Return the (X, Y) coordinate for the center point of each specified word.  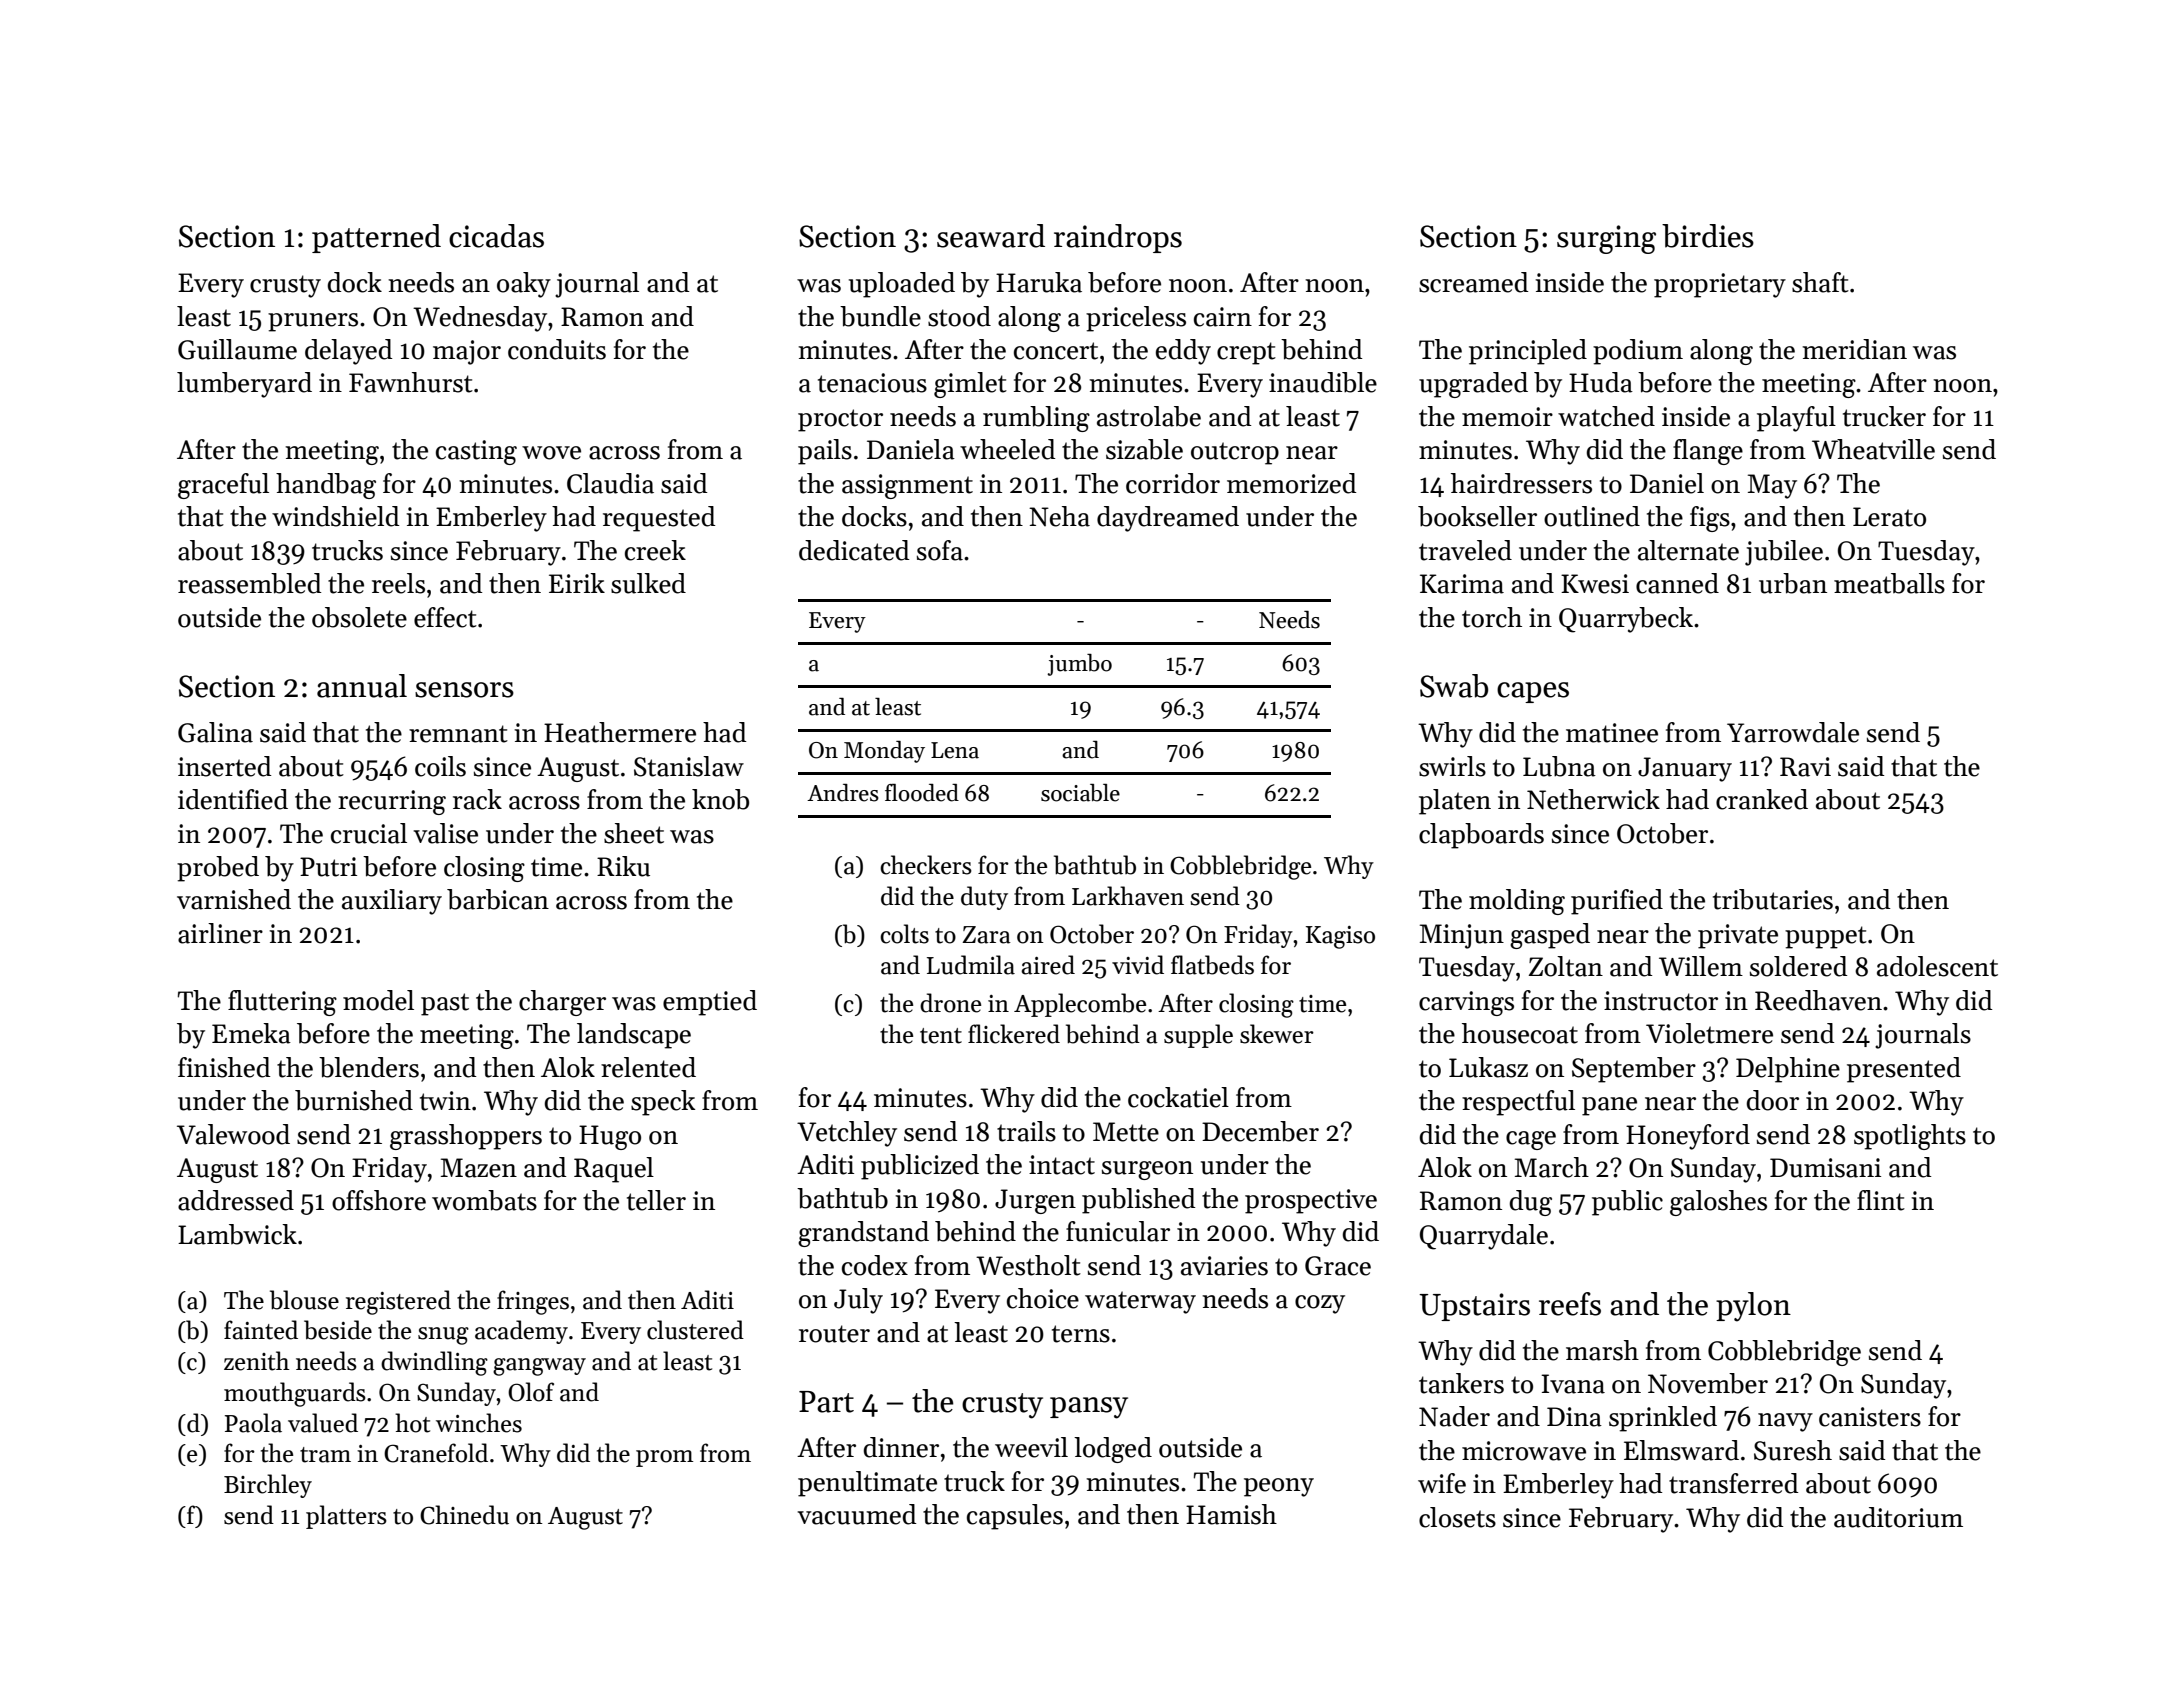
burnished (354, 1100)
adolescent (1937, 966)
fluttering (282, 1003)
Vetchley (847, 1134)
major (467, 352)
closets (1457, 1517)
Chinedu (464, 1515)
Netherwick (1593, 799)
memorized (1291, 483)
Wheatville (1873, 449)
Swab (1454, 686)
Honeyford (1688, 1137)
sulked (648, 583)
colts (904, 934)
